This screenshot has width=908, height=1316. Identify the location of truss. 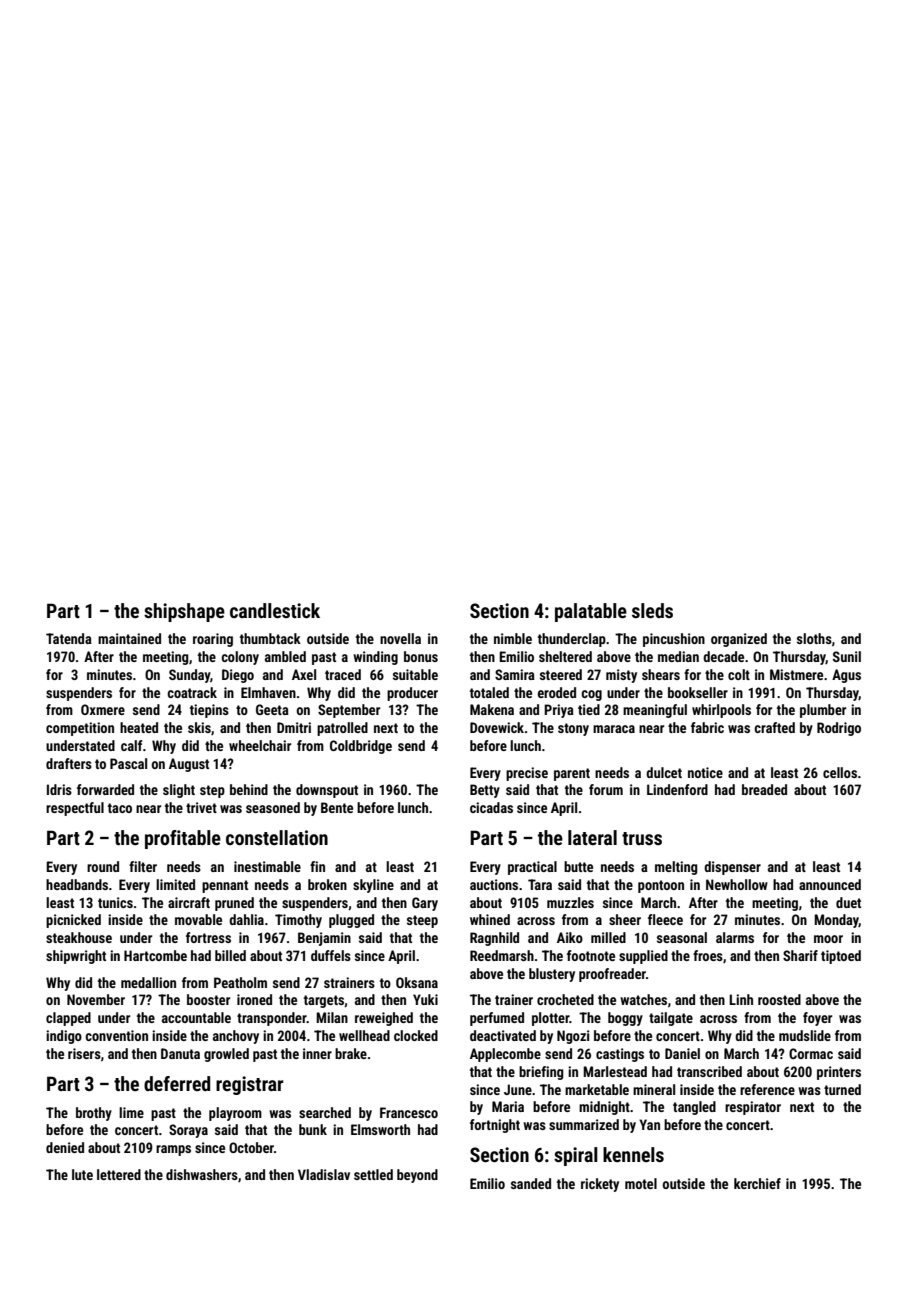
(642, 838).
